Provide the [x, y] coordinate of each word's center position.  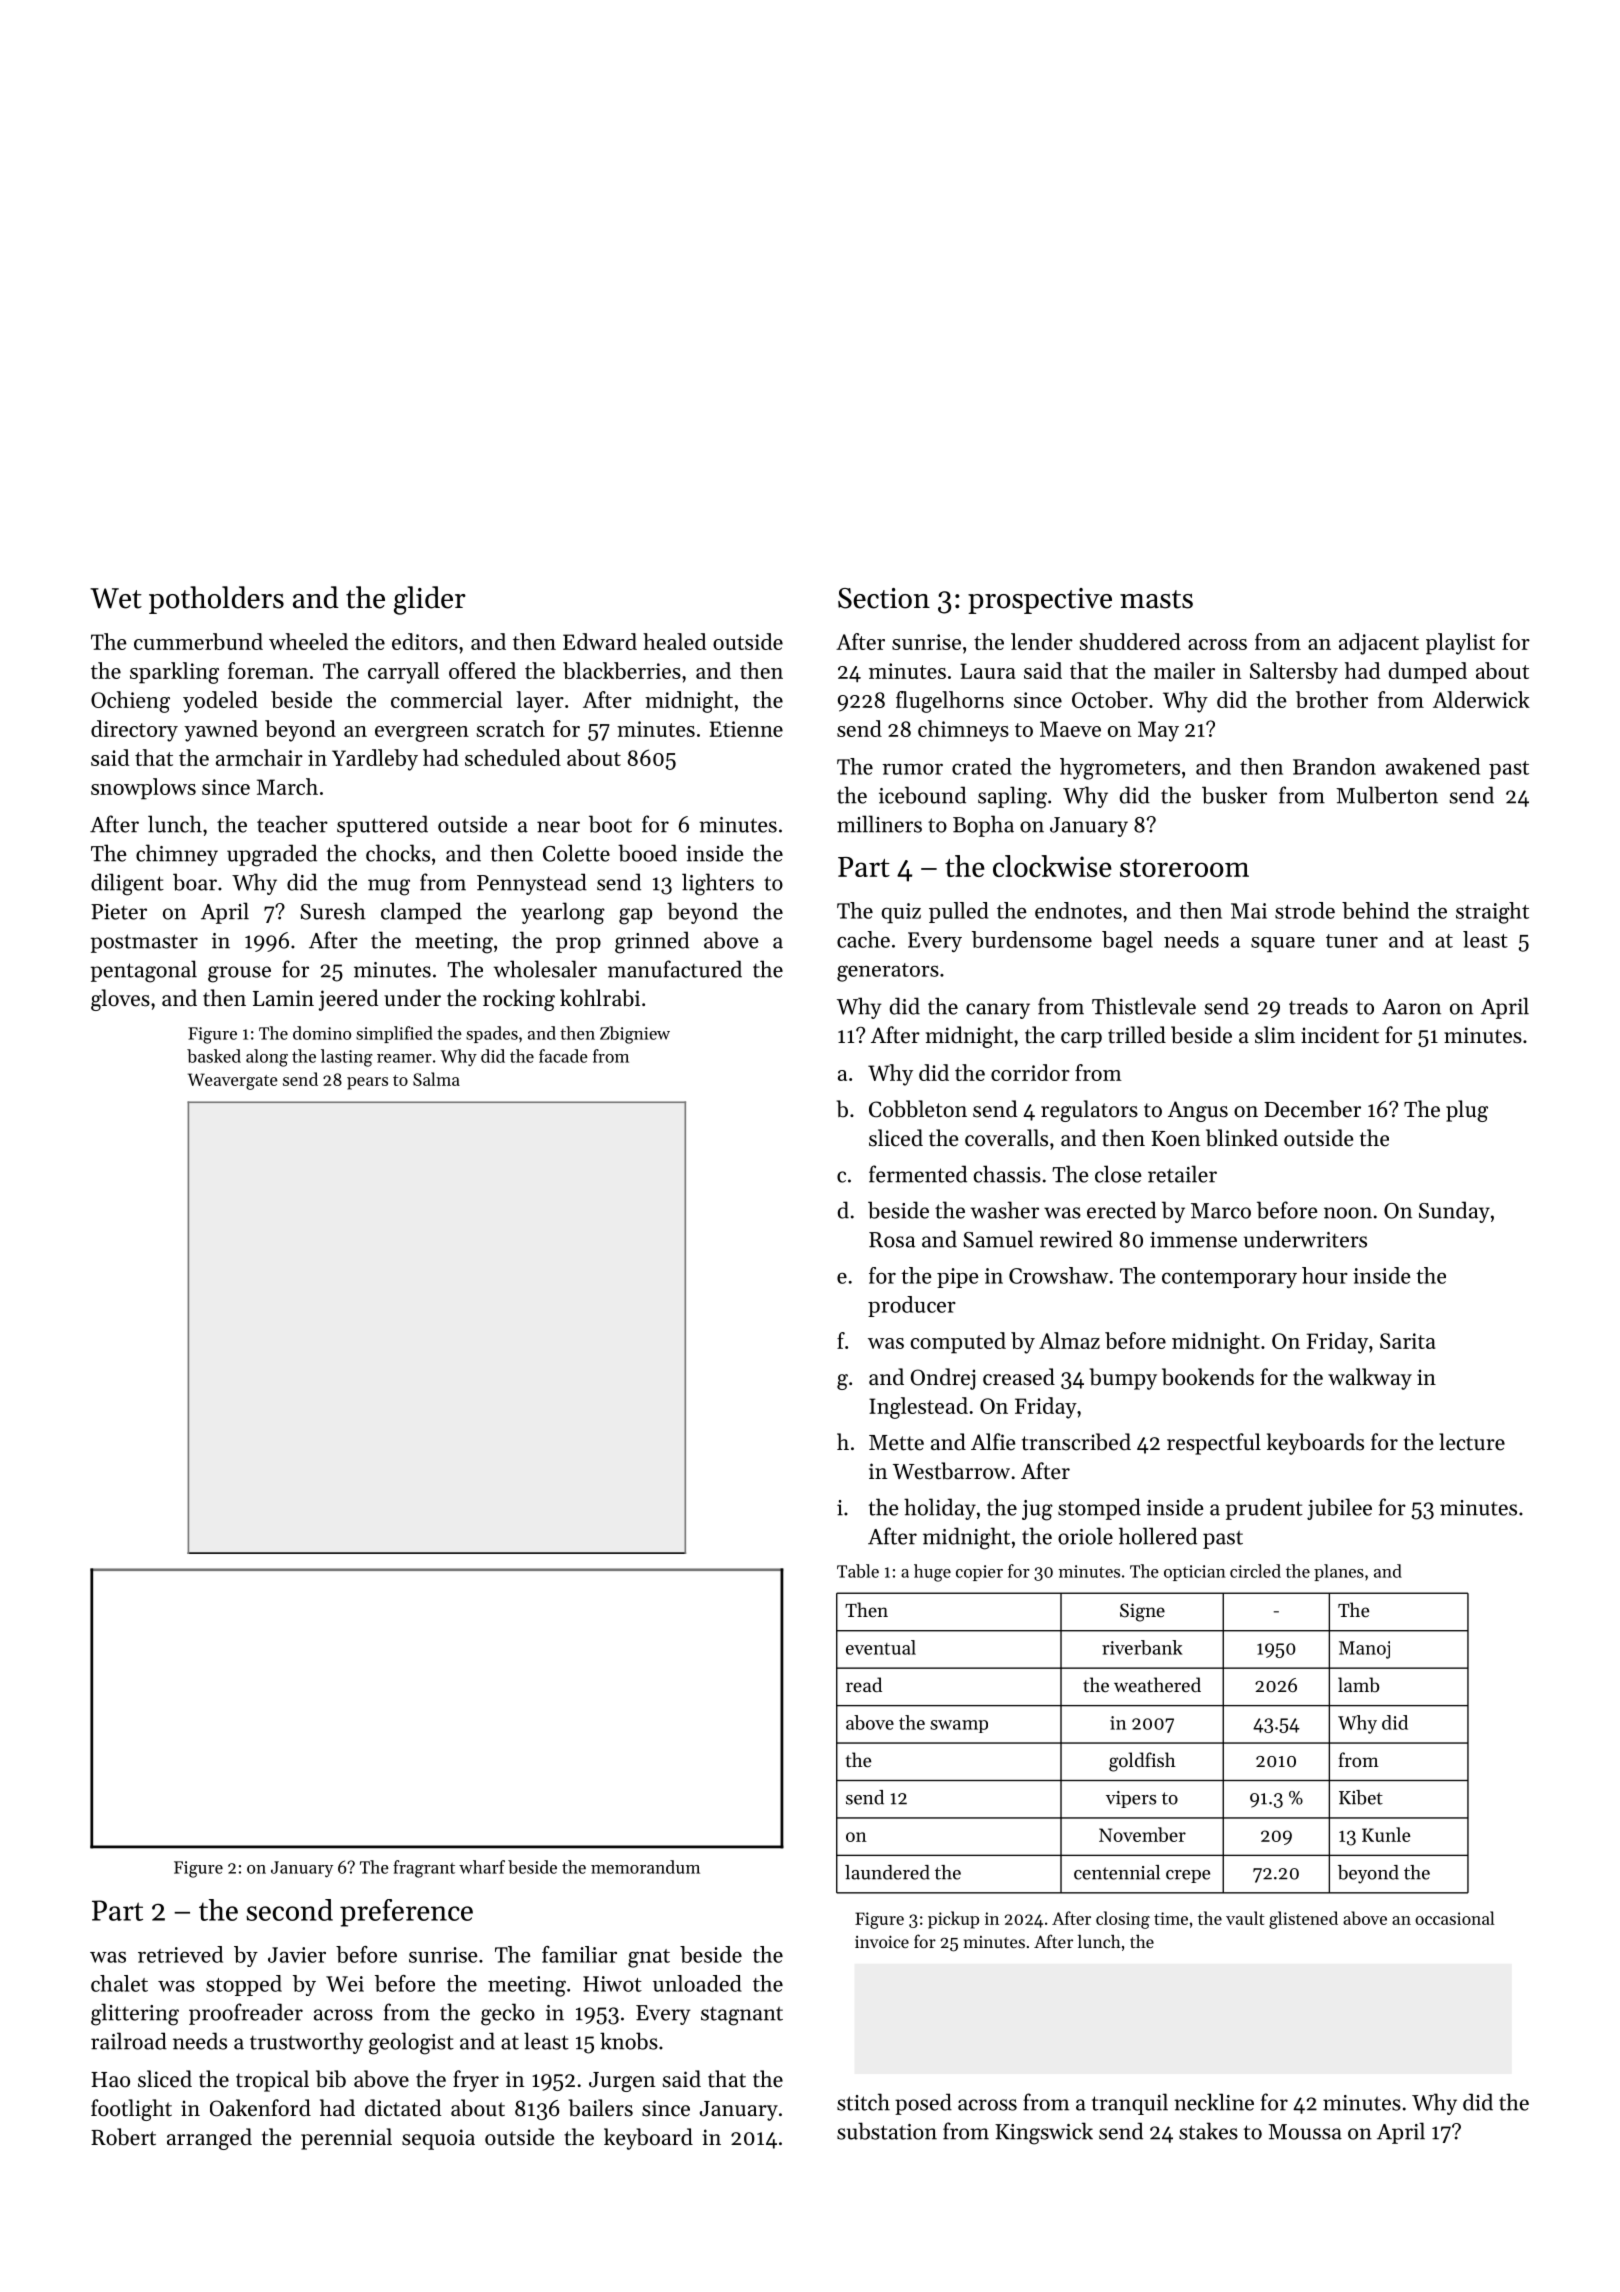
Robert [123, 2137]
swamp [959, 1726]
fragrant [424, 1869]
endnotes [1078, 910]
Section [884, 598]
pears [367, 1083]
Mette [896, 1443]
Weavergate [233, 1081]
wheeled [308, 641]
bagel [1127, 942]
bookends [1208, 1377]
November [1142, 1834]
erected [1121, 1210]
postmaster [144, 943]
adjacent [1379, 644]
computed [958, 1343]
